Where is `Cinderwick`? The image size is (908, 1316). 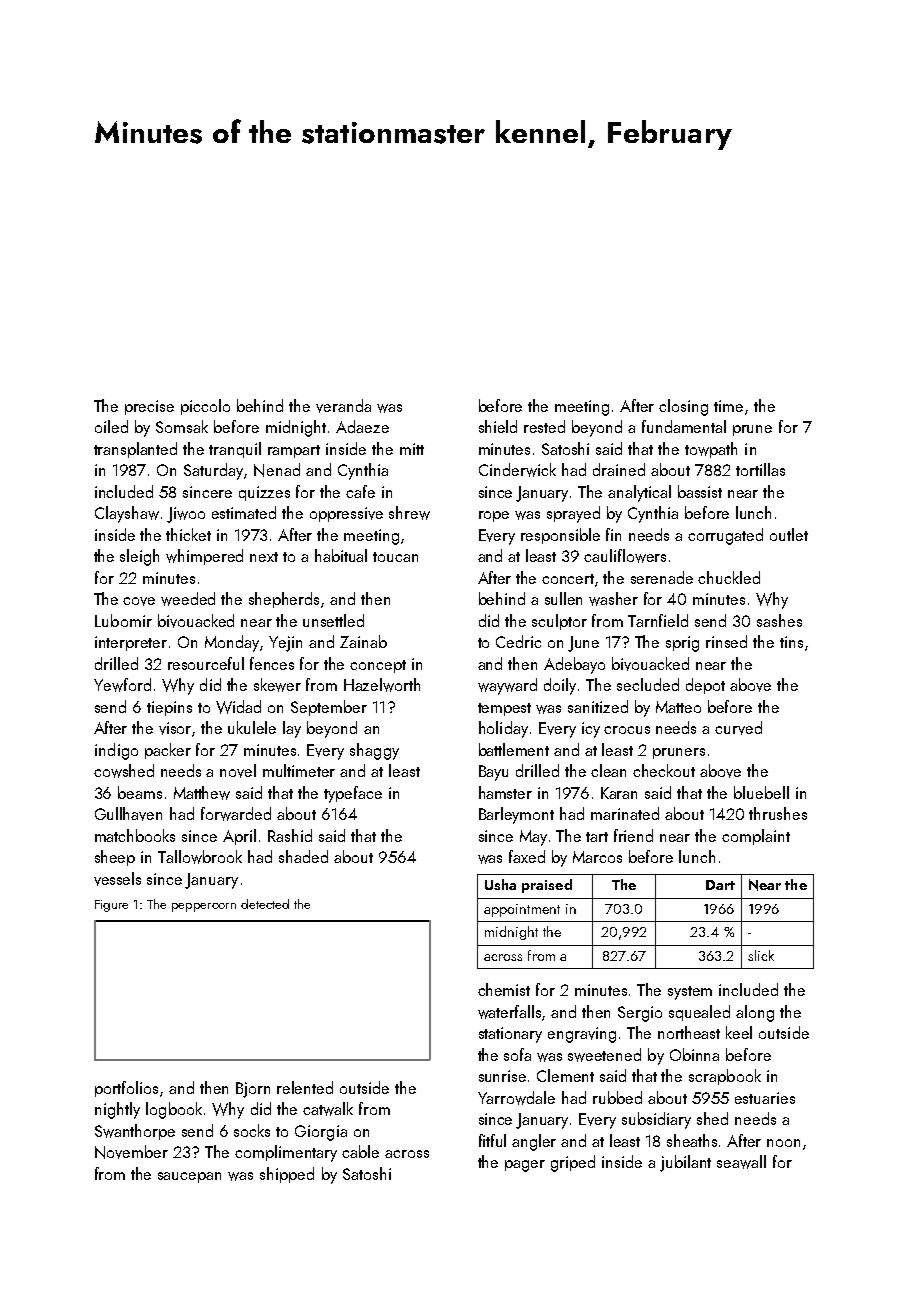 Cinderwick is located at coordinates (517, 470).
